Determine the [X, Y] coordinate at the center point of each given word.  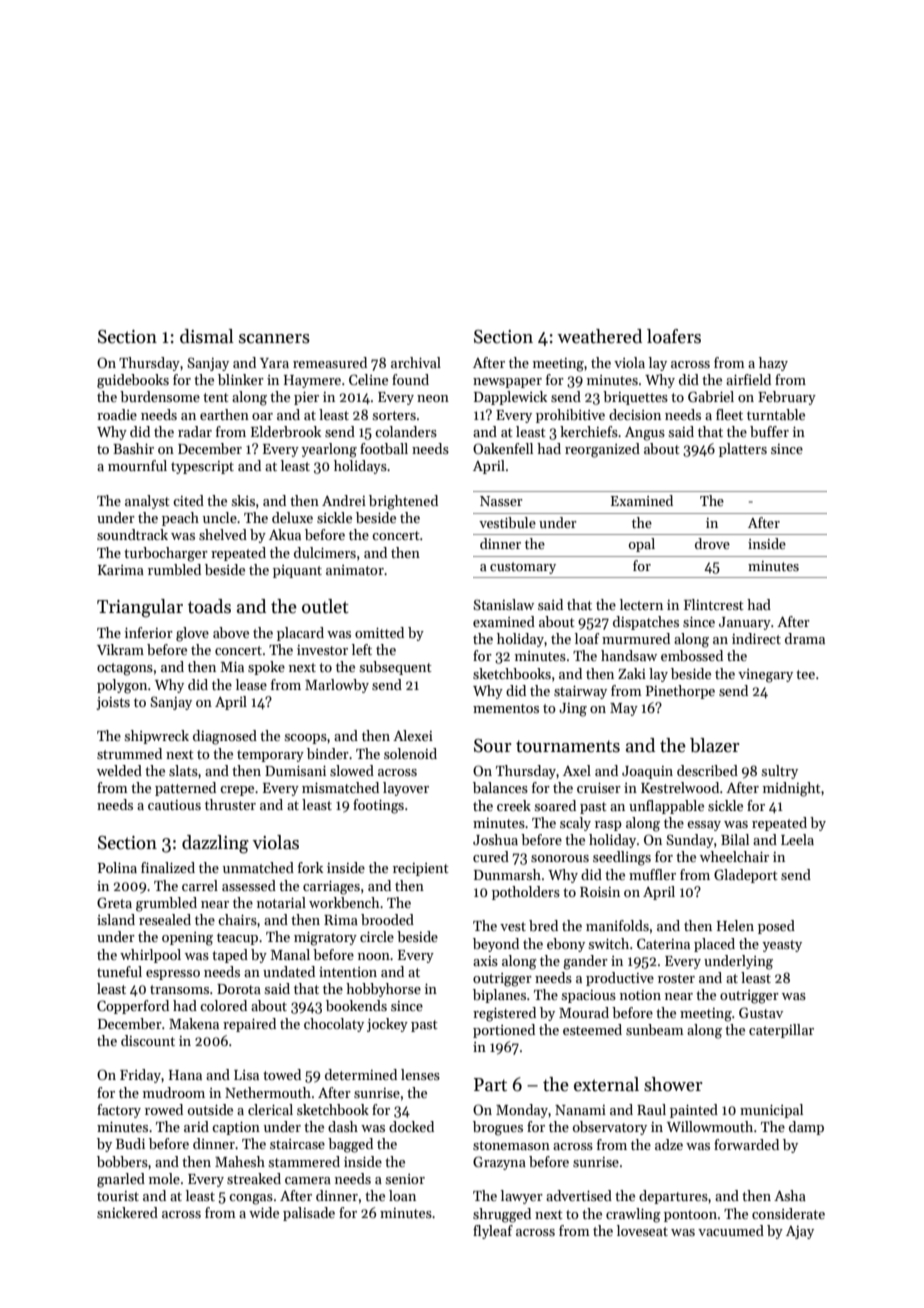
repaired [249, 1025]
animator [355, 570]
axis [485, 961]
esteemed [592, 1029]
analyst [147, 502]
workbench [344, 902]
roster [676, 978]
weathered [599, 336]
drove [712, 543]
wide [264, 1212]
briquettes [635, 398]
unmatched [258, 867]
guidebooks [133, 381]
